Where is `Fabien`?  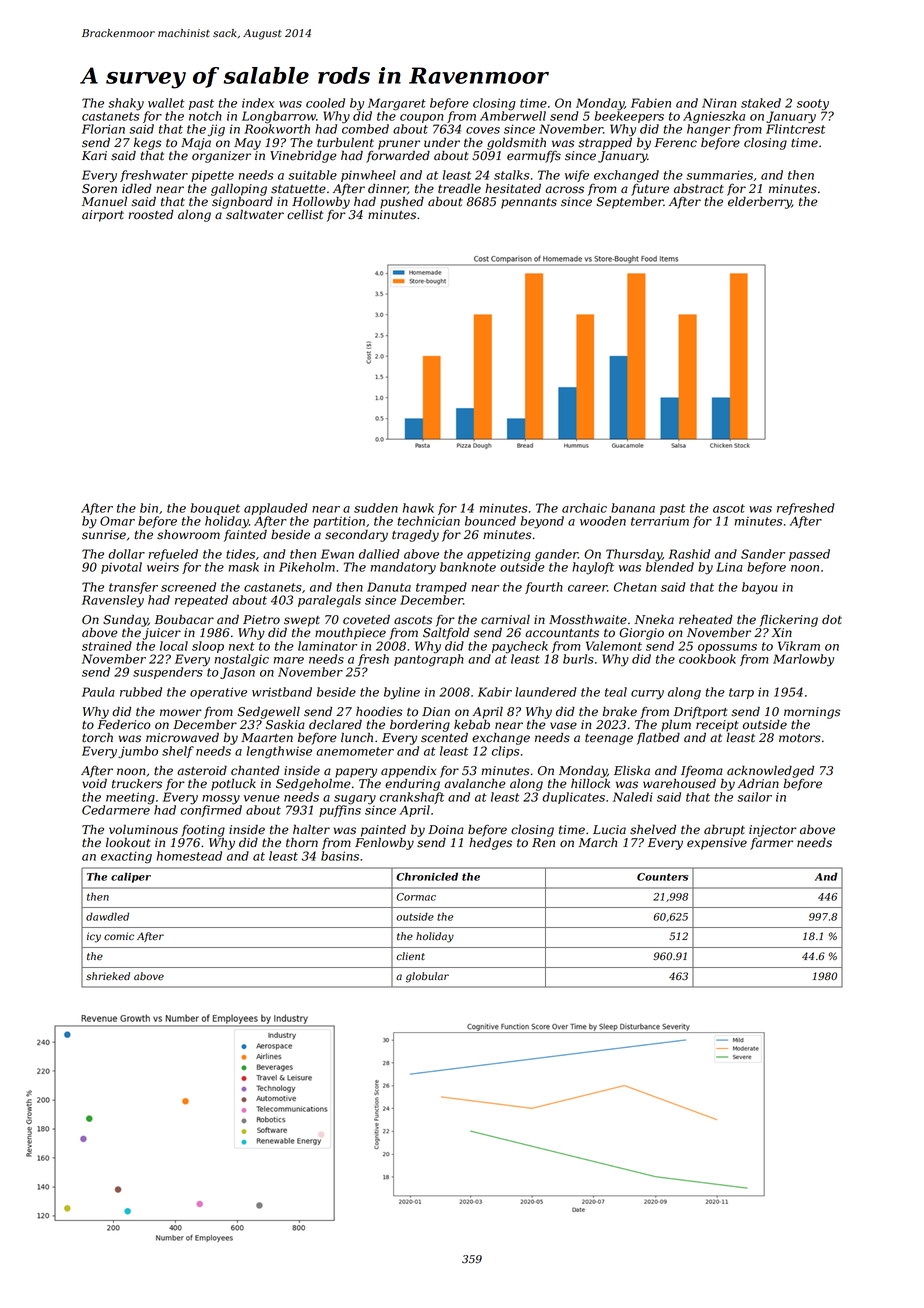
Fabien is located at coordinates (651, 103).
